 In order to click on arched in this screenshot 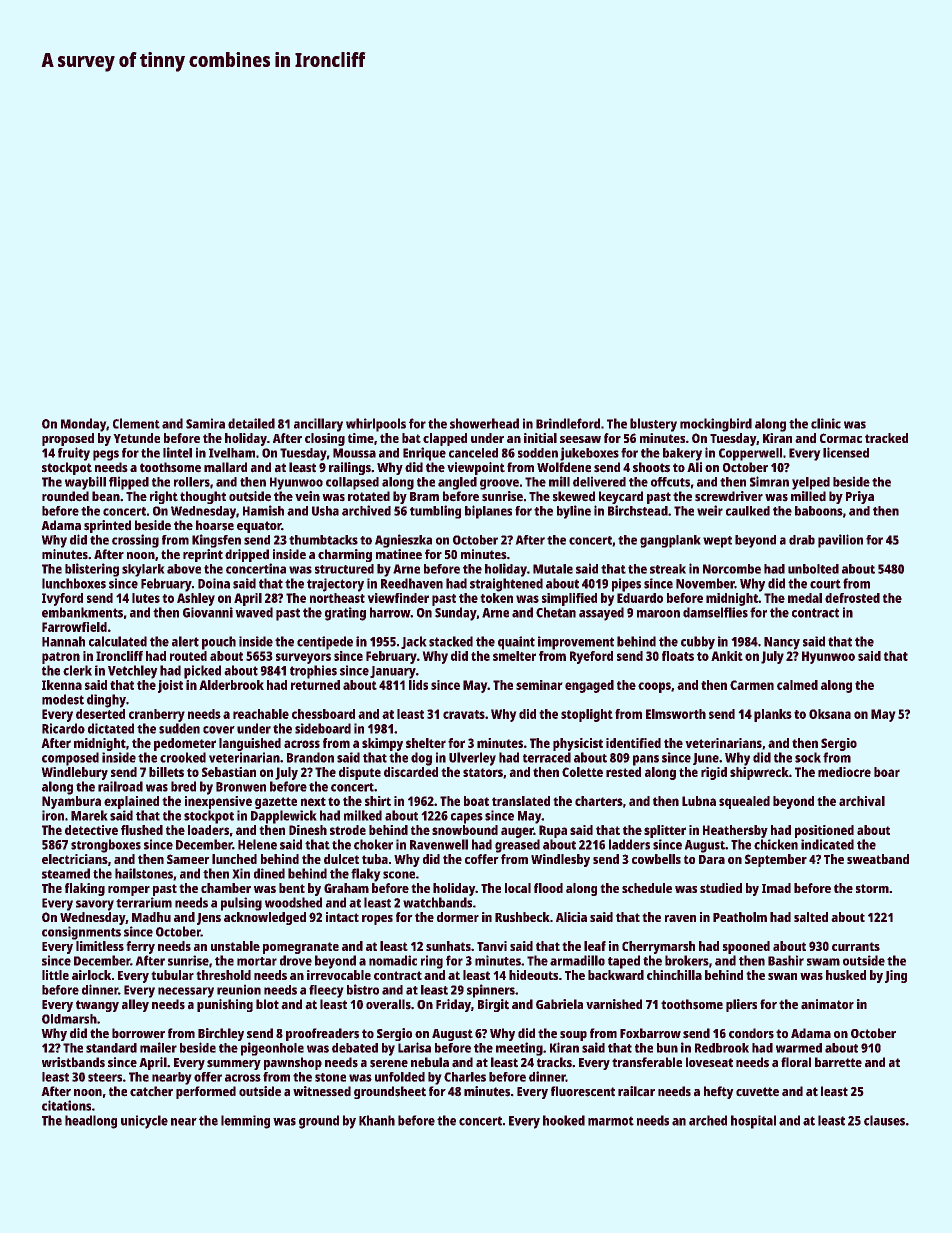, I will do `click(708, 1120)`.
